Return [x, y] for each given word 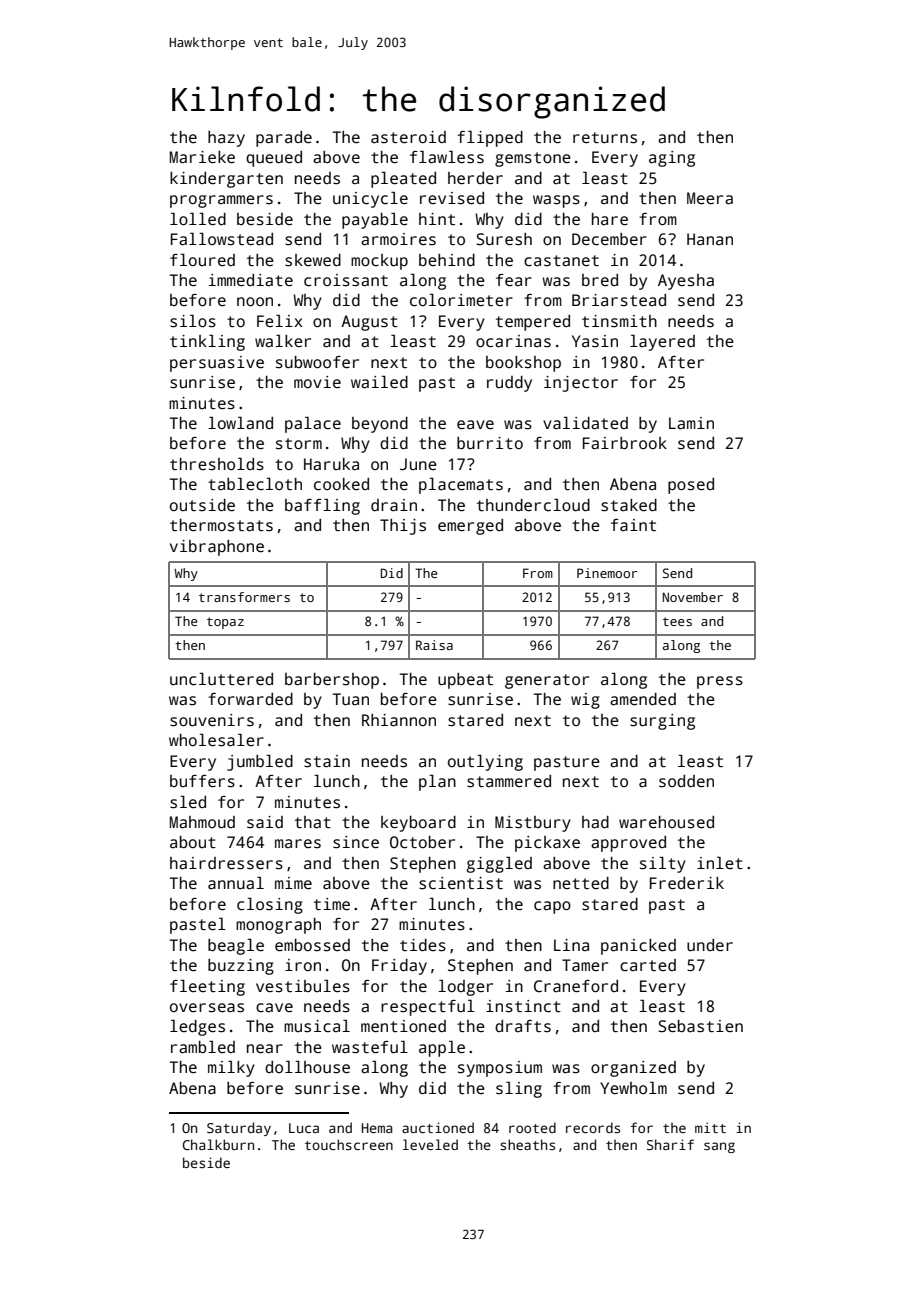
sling [519, 1089]
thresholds [217, 464]
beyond [380, 425]
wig [585, 701]
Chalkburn [218, 1144]
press [720, 682]
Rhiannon [399, 720]
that [313, 822]
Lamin [691, 423]
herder [475, 178]
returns [605, 138]
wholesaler [216, 740]
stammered [509, 781]
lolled [198, 219]
